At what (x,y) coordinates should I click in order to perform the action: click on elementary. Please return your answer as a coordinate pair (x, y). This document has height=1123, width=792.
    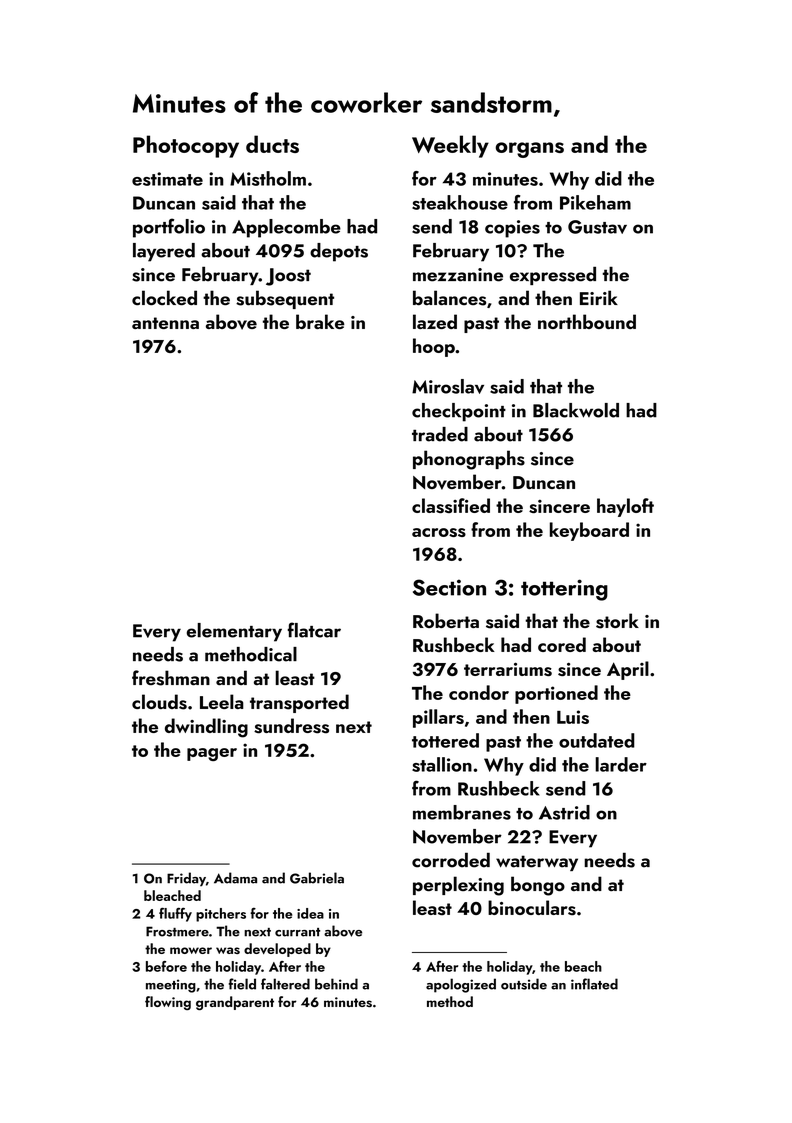
    Looking at the image, I should click on (234, 632).
